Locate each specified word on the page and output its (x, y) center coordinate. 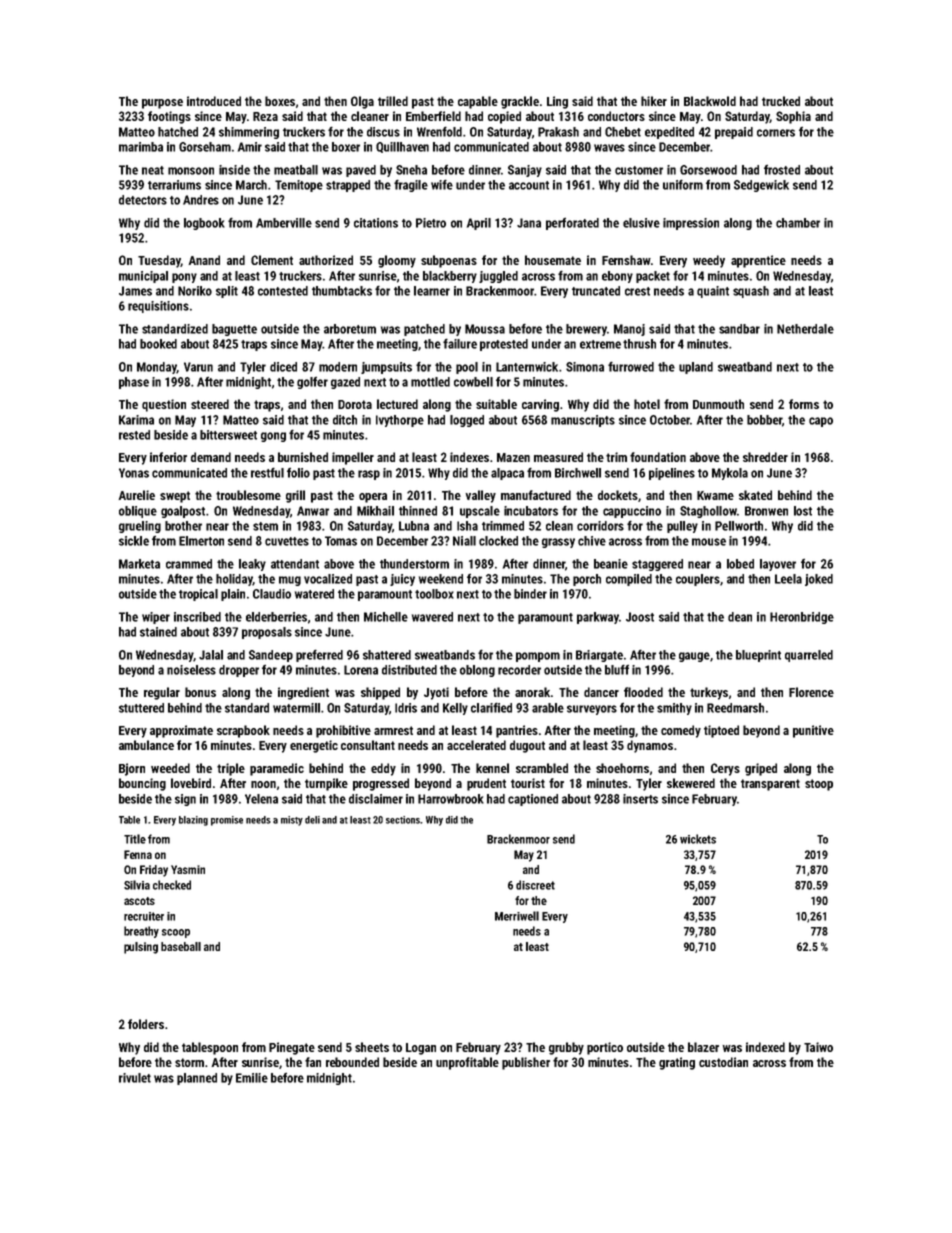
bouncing (142, 784)
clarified (491, 708)
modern (338, 367)
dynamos (650, 746)
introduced (214, 101)
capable (478, 102)
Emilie (252, 1078)
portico (605, 1048)
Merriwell (517, 916)
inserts (640, 799)
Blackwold (710, 101)
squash (751, 292)
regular (162, 693)
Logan (421, 1049)
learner (432, 291)
